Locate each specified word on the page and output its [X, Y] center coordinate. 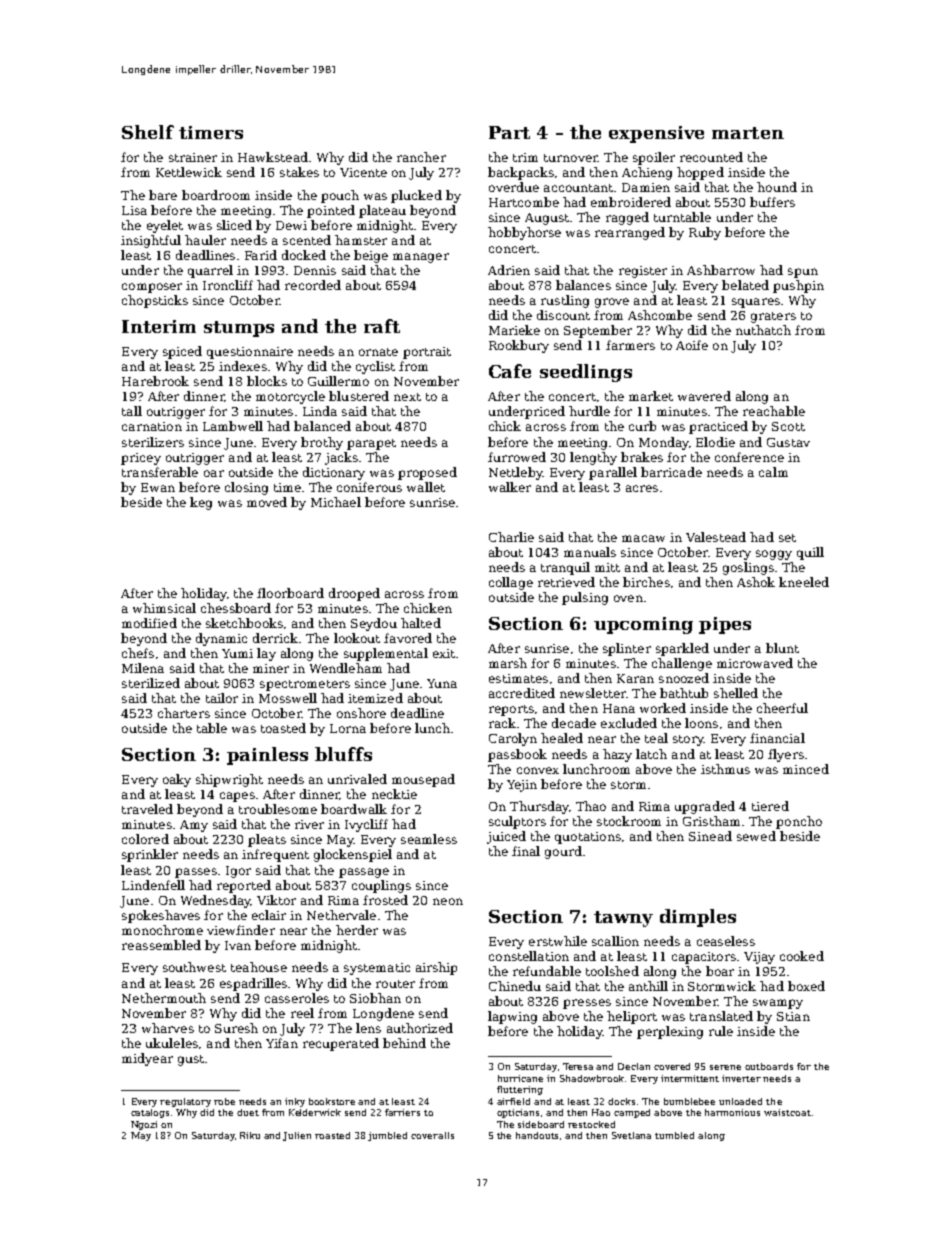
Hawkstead [273, 157]
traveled [147, 809]
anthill [648, 986]
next [407, 397]
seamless [429, 839]
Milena [143, 668]
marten [748, 133]
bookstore [332, 1101]
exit [444, 653]
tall [132, 411]
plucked [416, 196]
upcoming [643, 625]
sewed [756, 836]
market [651, 396]
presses [587, 1004]
